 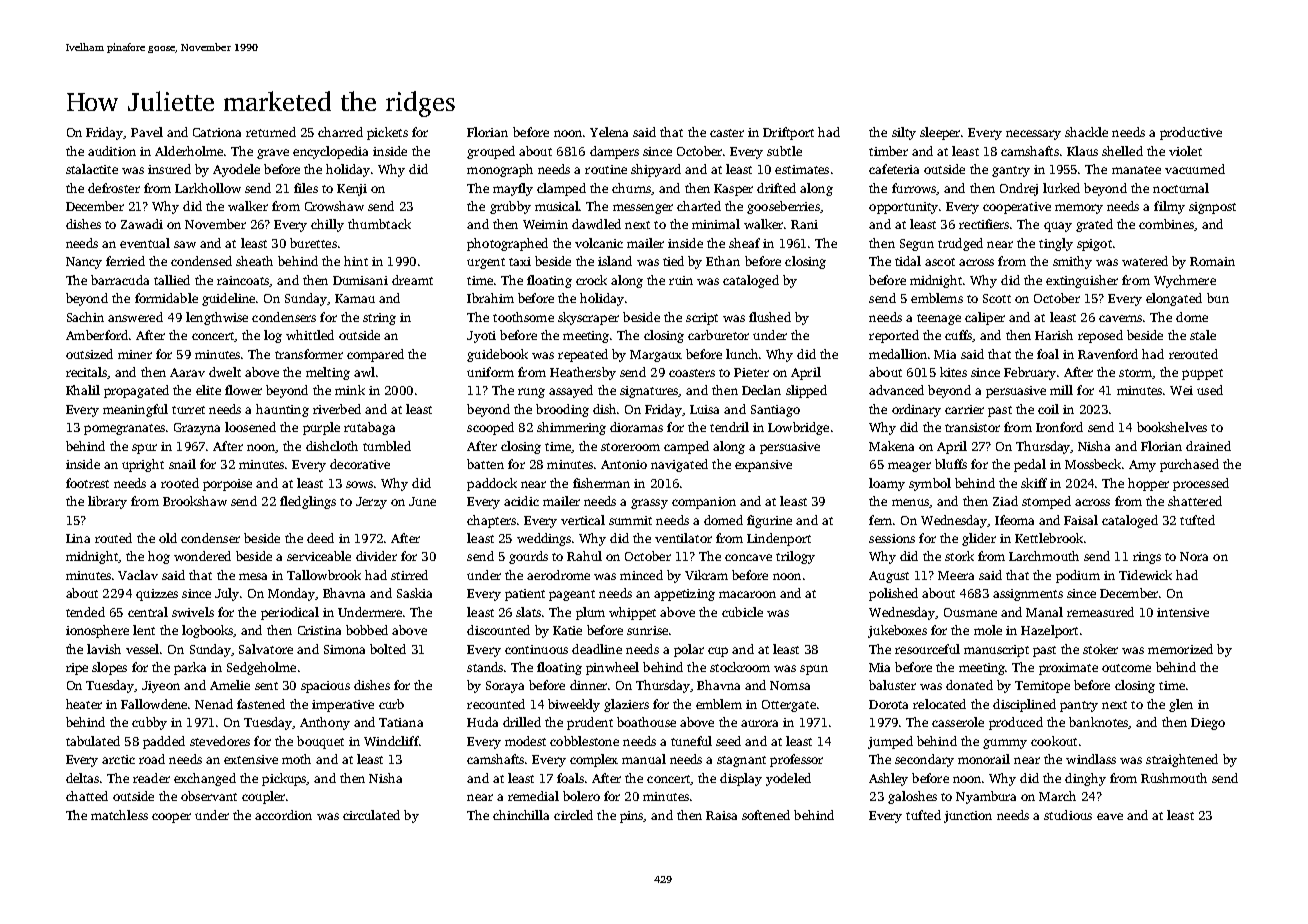 What do you see at coordinates (1172, 427) in the document?
I see `bookshelves` at bounding box center [1172, 427].
